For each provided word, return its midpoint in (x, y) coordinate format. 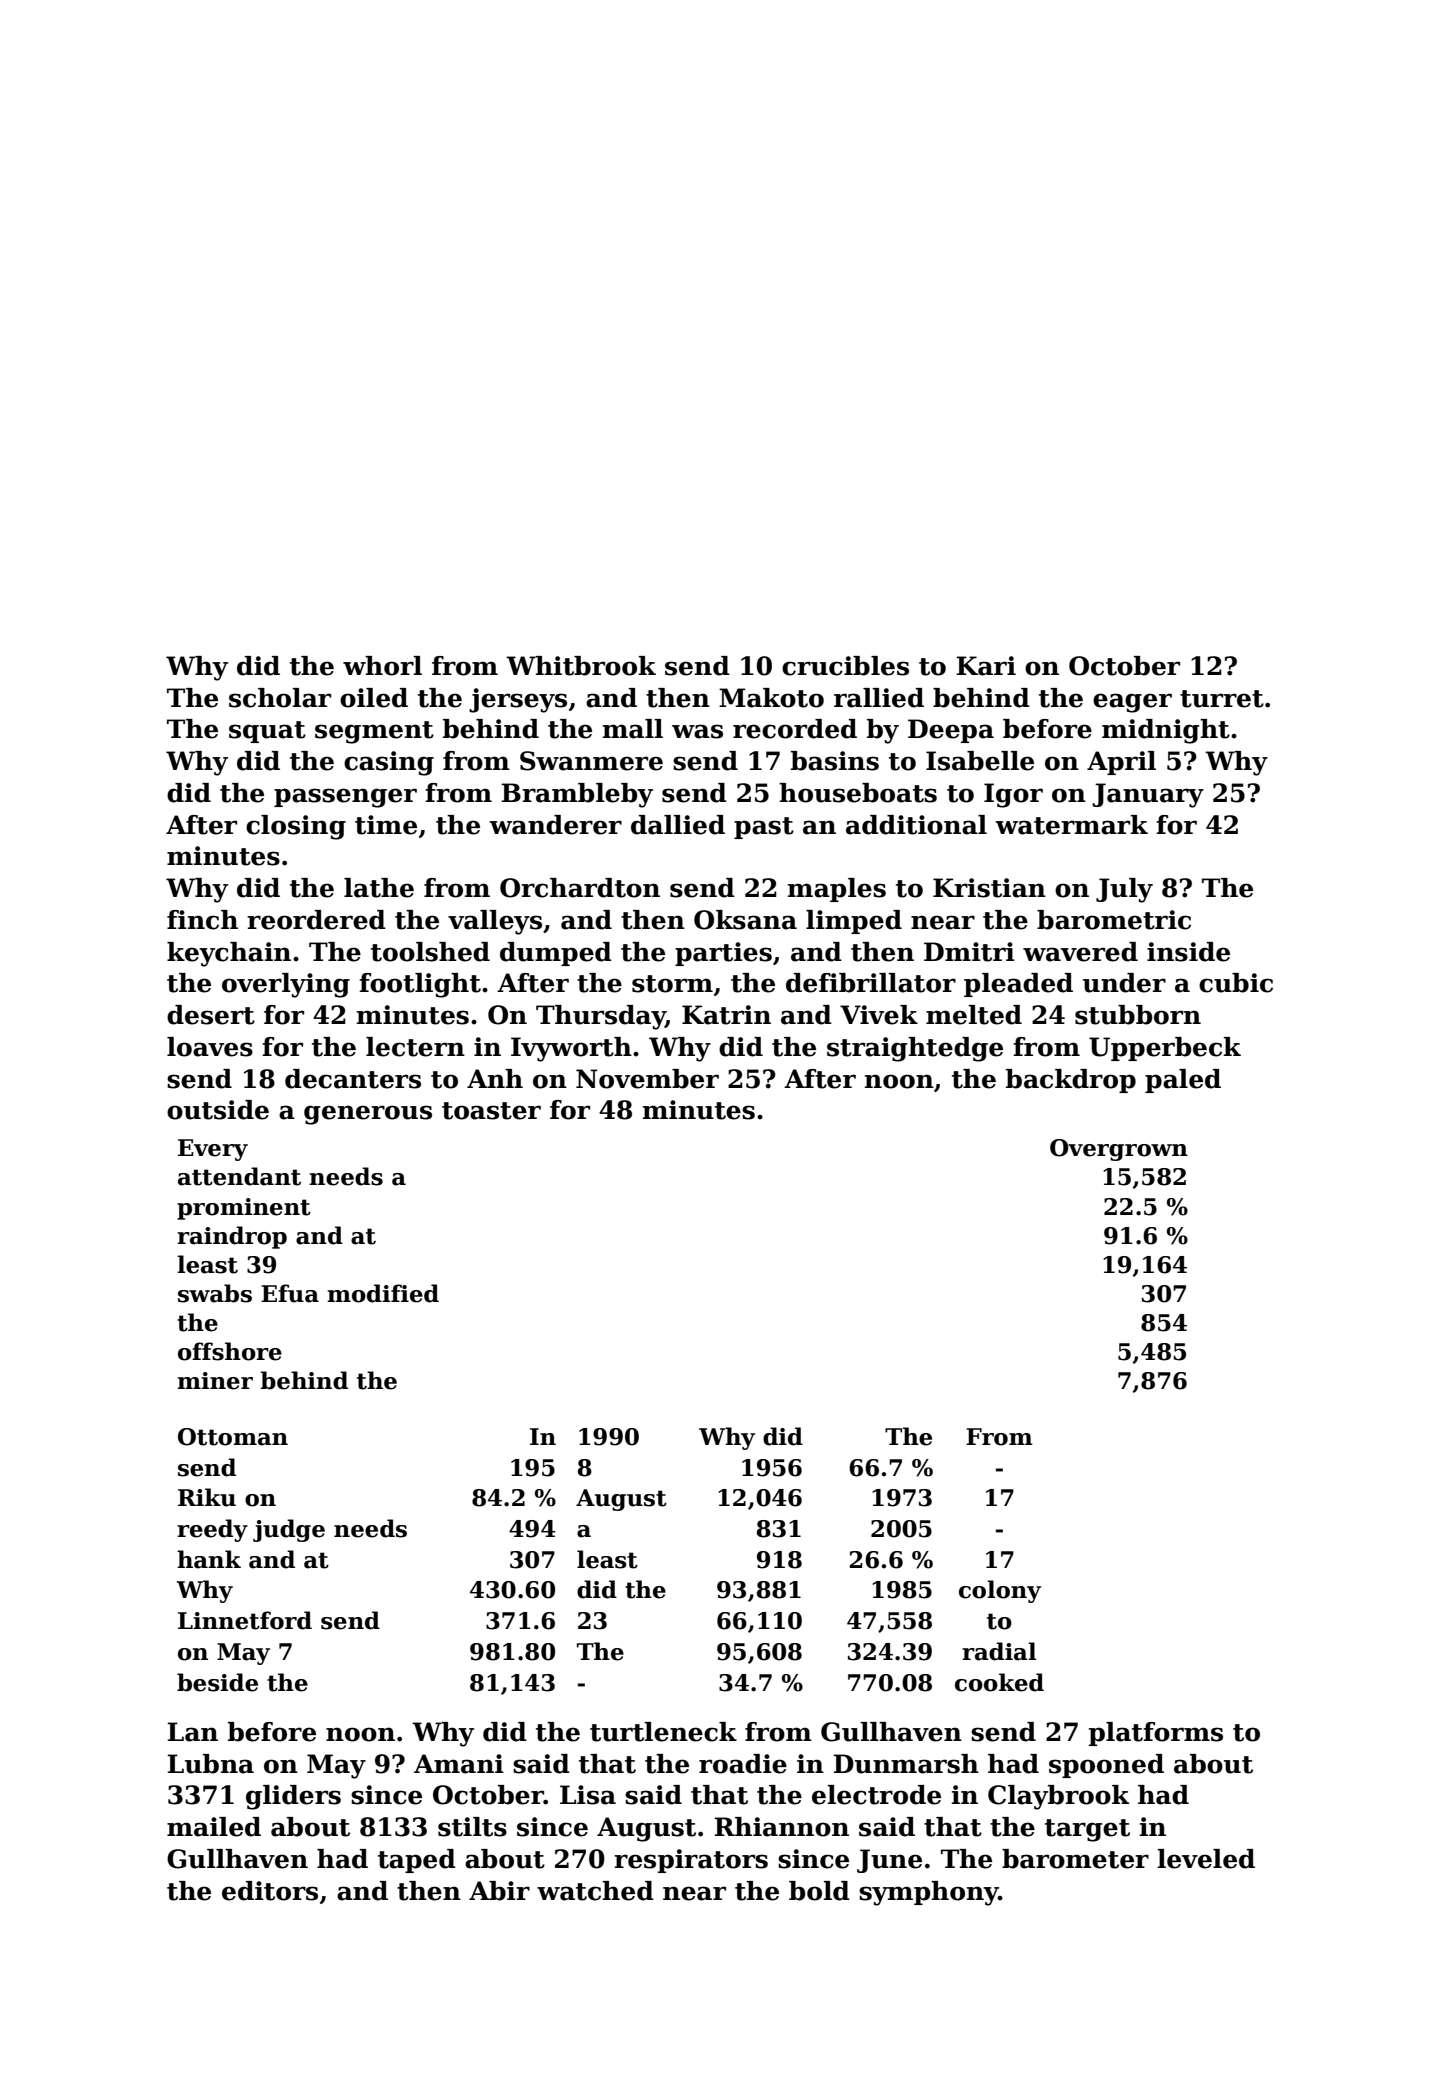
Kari (986, 666)
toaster (491, 1111)
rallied (879, 698)
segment (374, 732)
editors (270, 1891)
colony (1000, 1591)
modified (383, 1293)
